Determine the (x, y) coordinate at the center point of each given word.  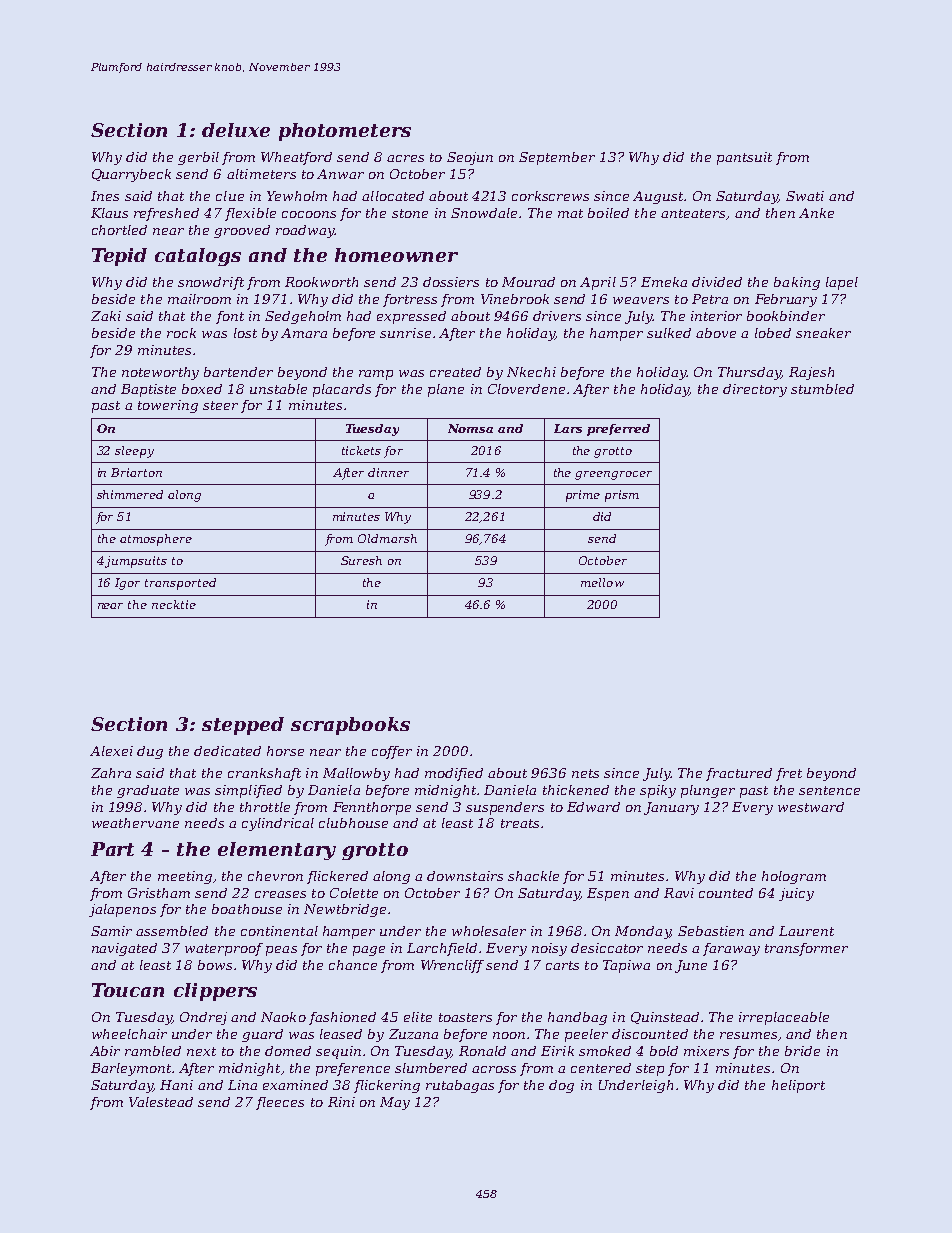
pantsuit (744, 158)
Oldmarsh (387, 538)
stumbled (822, 389)
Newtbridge (345, 910)
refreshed (166, 214)
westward (811, 807)
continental (279, 931)
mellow (602, 582)
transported (180, 584)
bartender (238, 372)
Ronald (482, 1051)
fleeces (280, 1103)
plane (446, 390)
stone (410, 213)
